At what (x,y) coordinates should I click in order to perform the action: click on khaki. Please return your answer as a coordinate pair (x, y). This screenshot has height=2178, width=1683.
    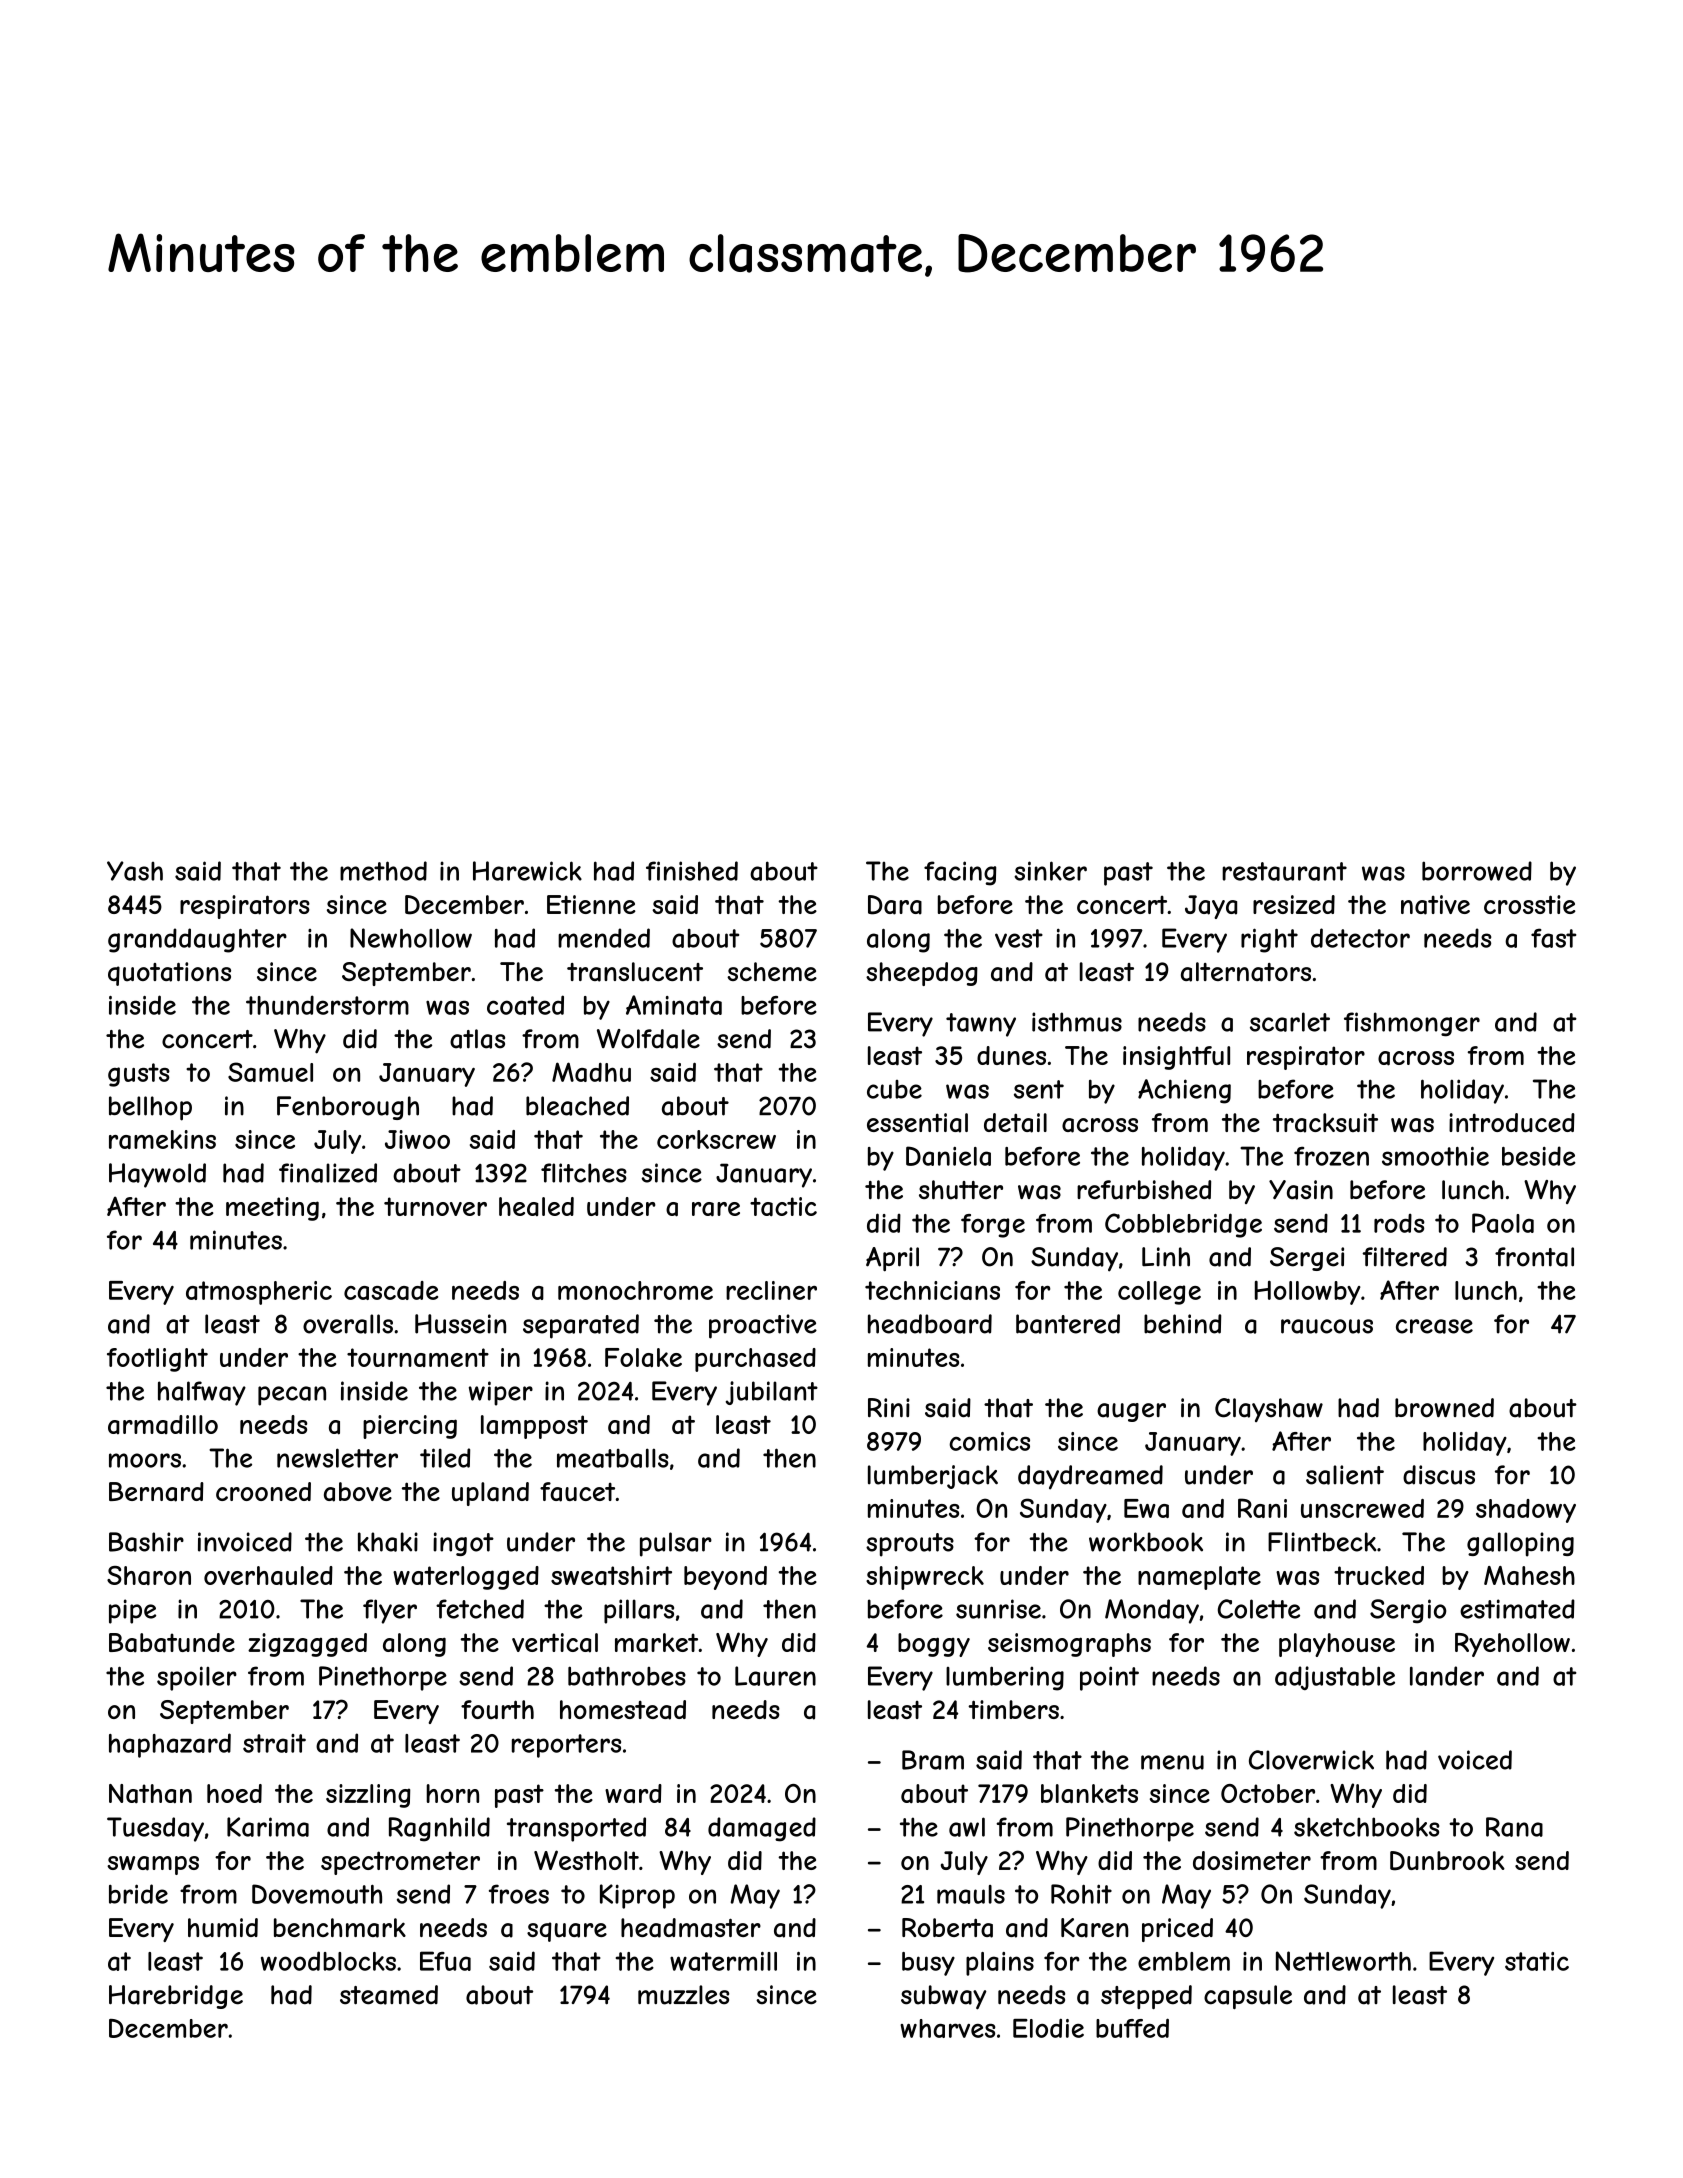
    Looking at the image, I should click on (388, 1542).
